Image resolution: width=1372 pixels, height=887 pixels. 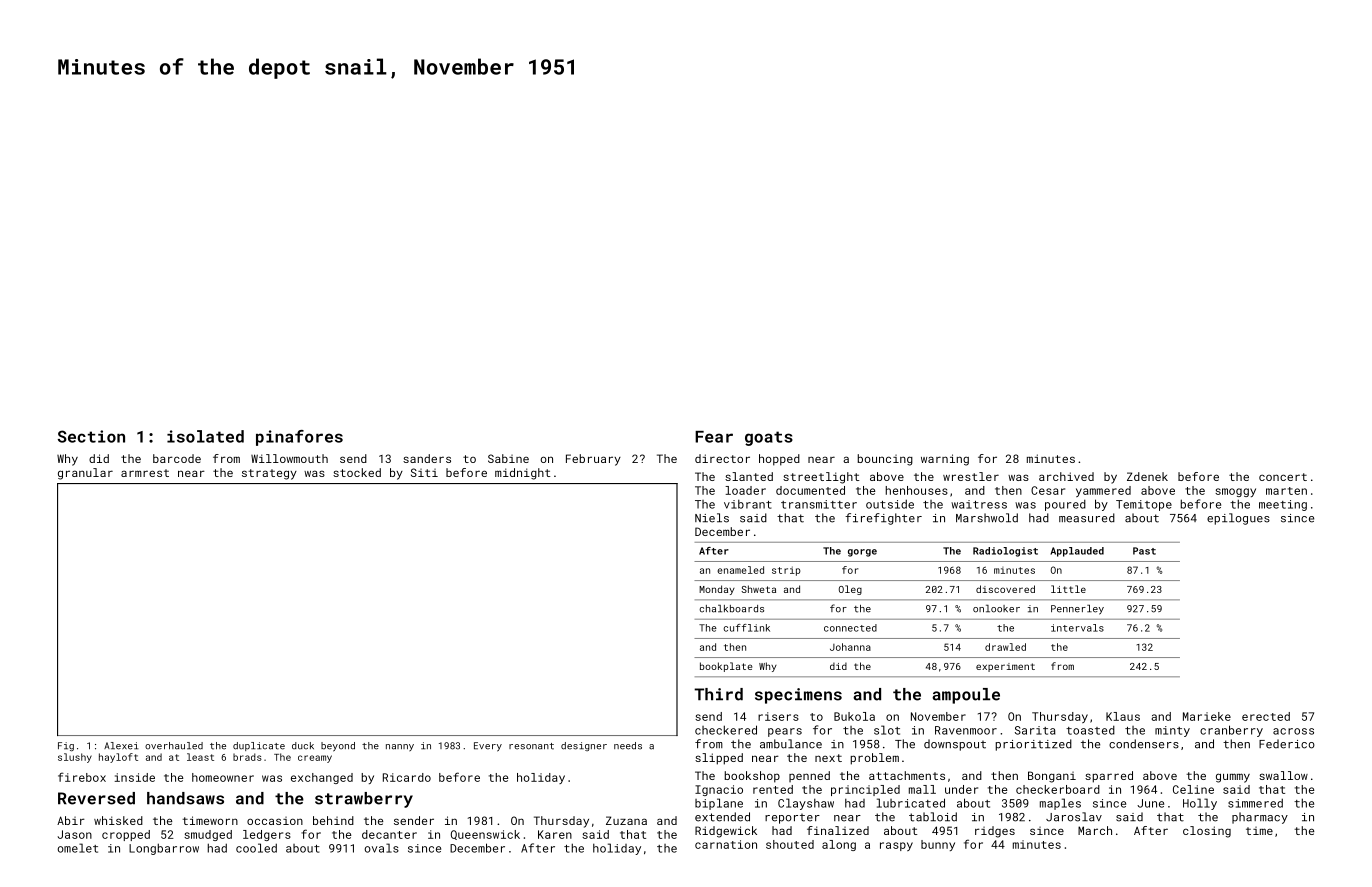 I want to click on goats, so click(x=769, y=438).
